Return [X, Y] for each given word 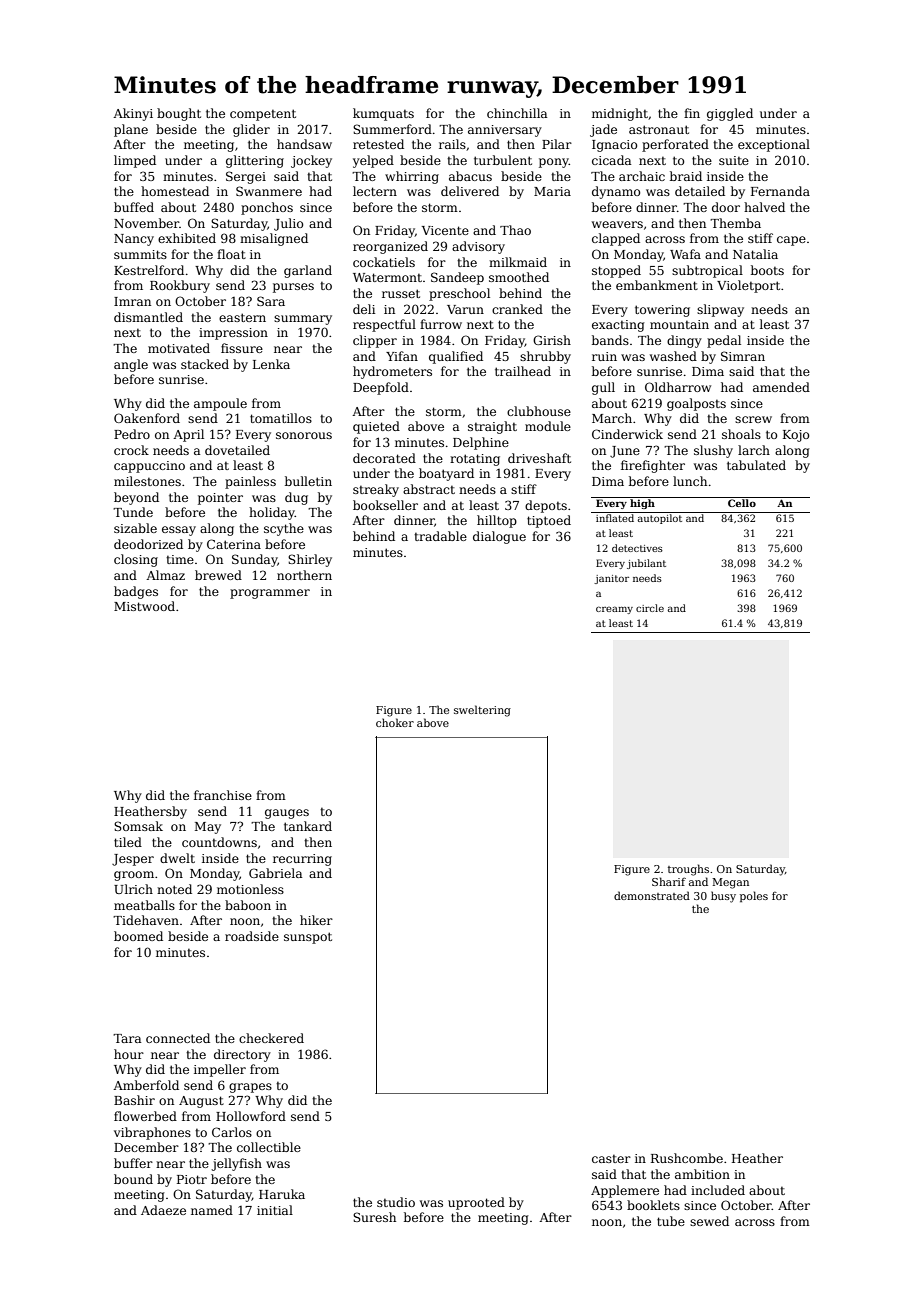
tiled [128, 842]
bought [179, 114]
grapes [250, 1088]
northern [304, 575]
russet [401, 293]
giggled [730, 114]
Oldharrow [678, 387]
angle [131, 365]
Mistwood [144, 606]
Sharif [669, 881]
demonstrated [652, 895]
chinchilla [517, 113]
